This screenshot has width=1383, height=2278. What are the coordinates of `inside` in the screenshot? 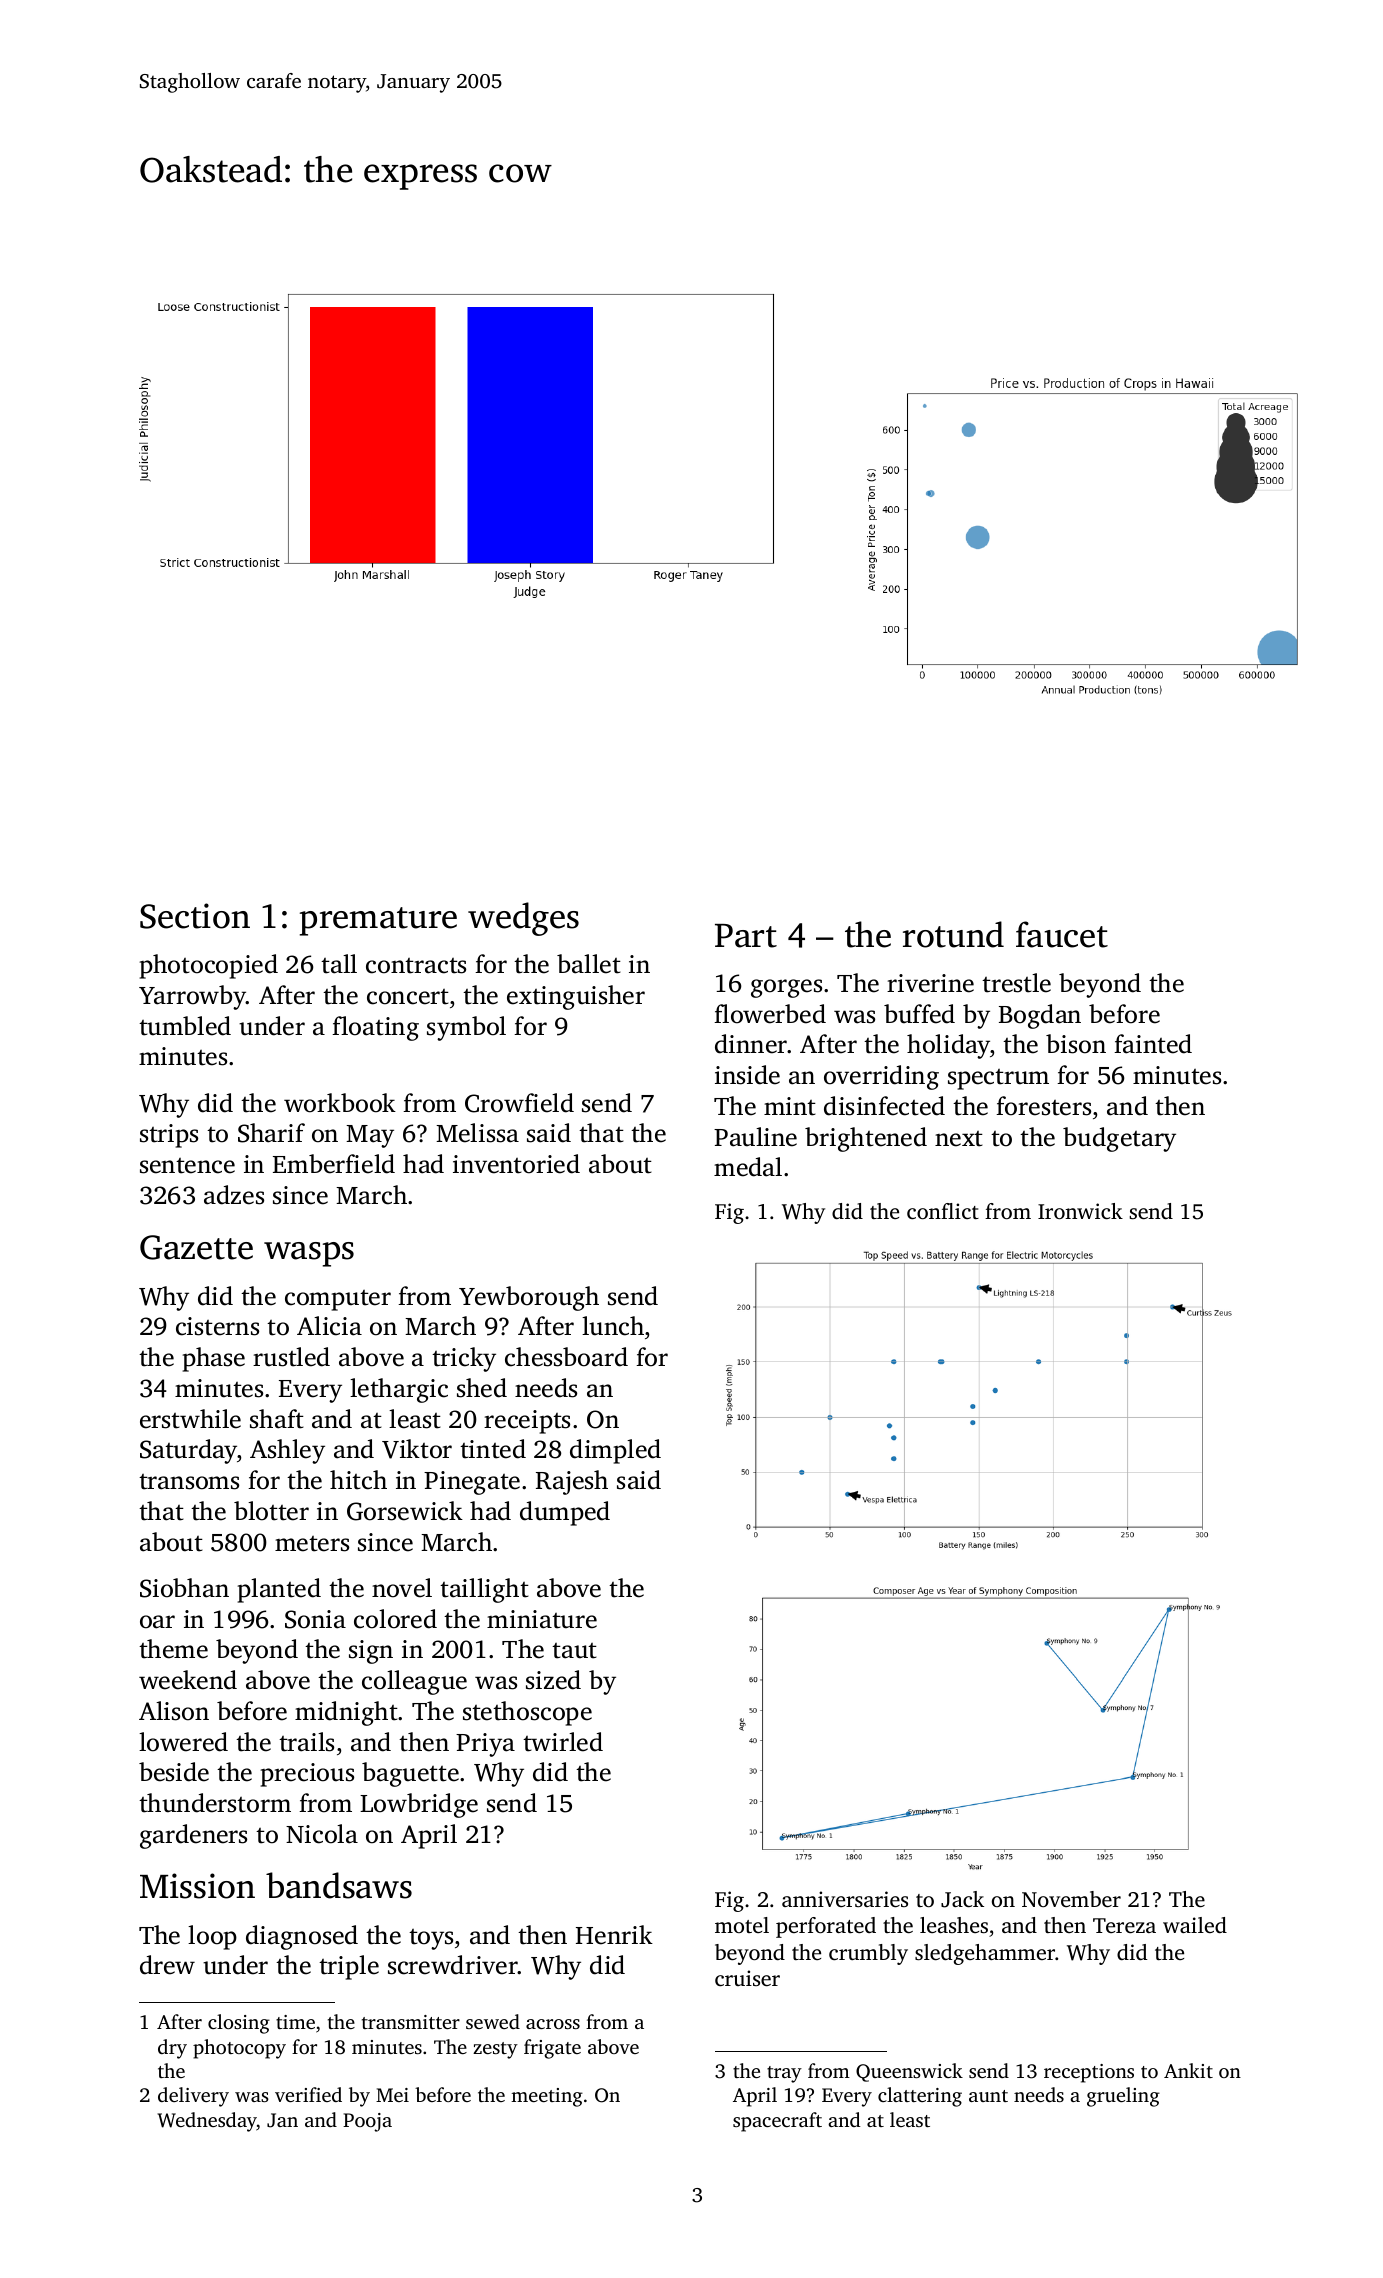 It's located at (747, 1075).
